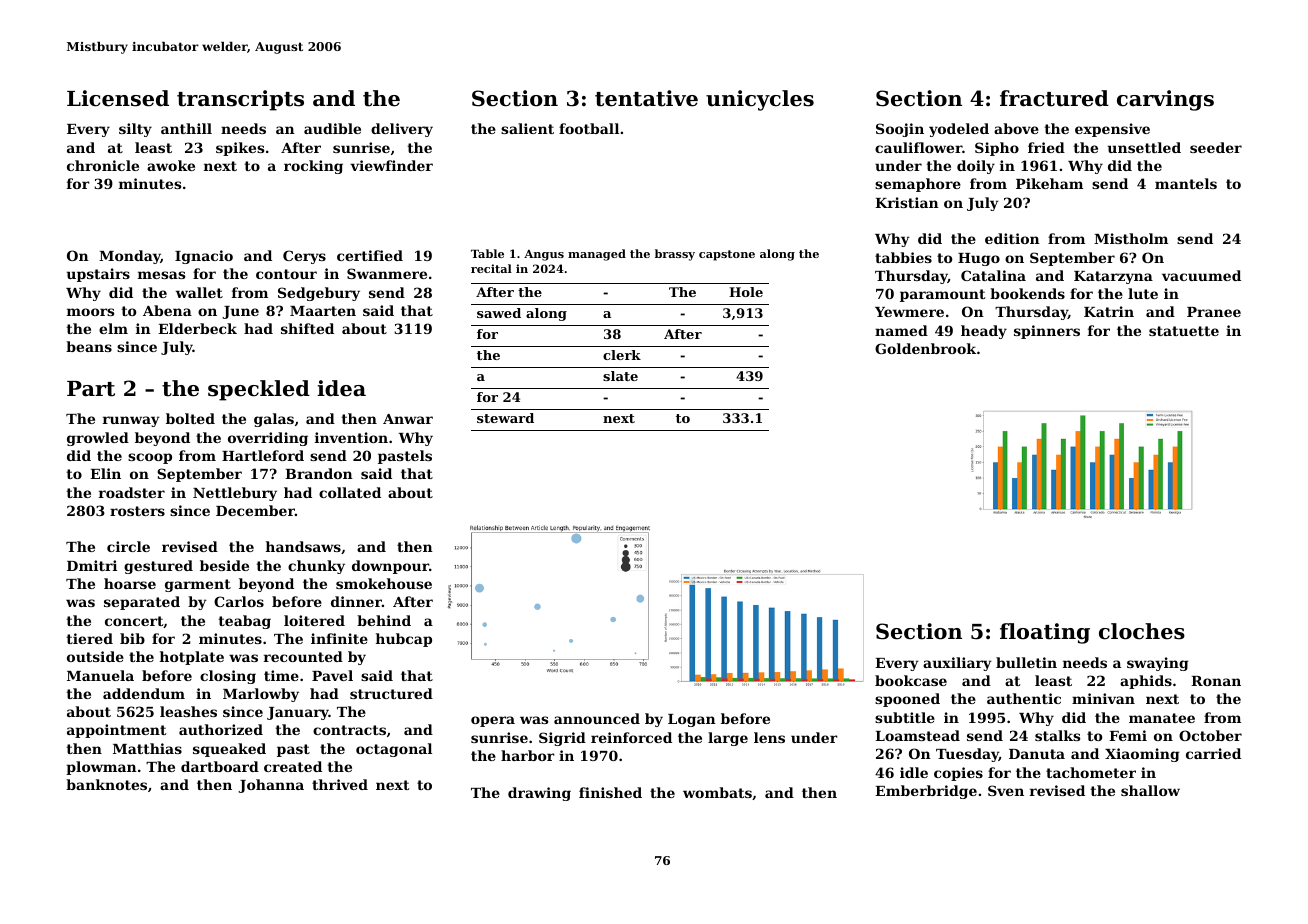  Describe the element at coordinates (128, 546) in the page. I see `circle` at that location.
